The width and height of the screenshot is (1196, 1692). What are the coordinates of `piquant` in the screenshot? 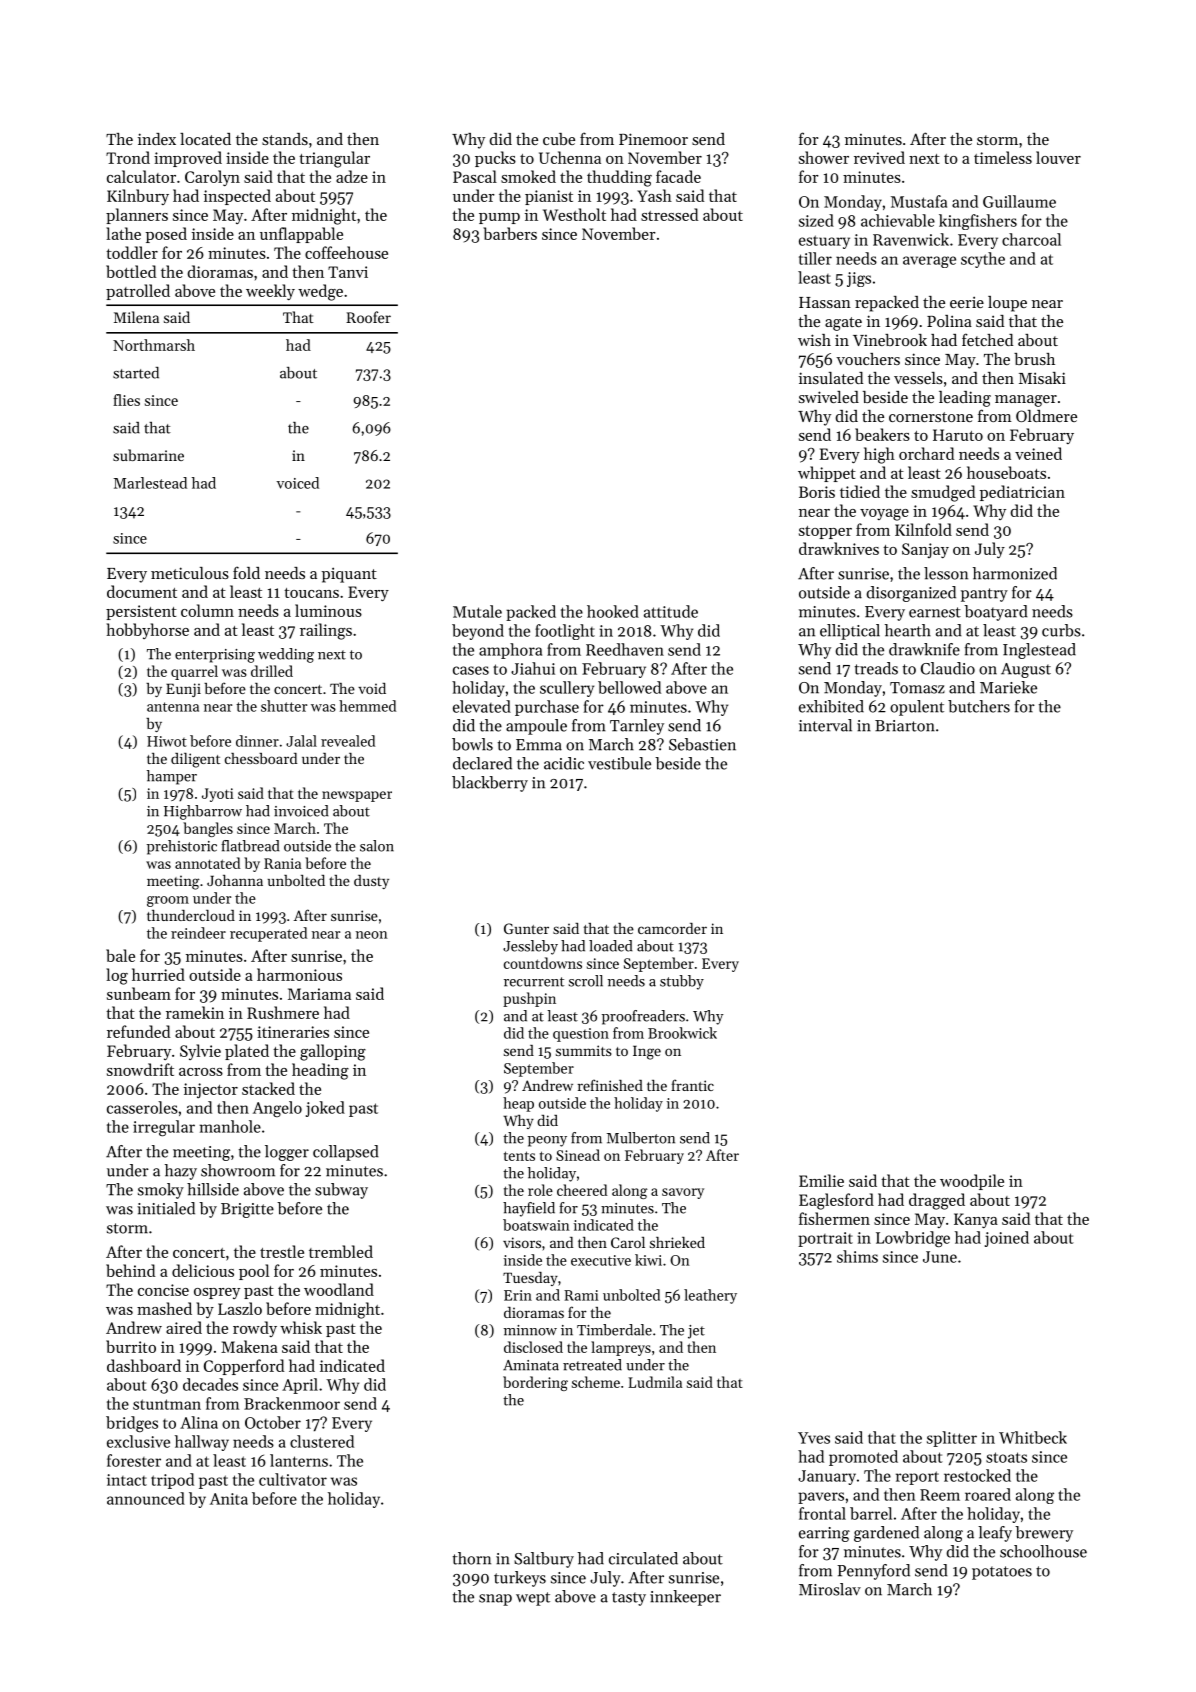 It's located at (349, 575).
